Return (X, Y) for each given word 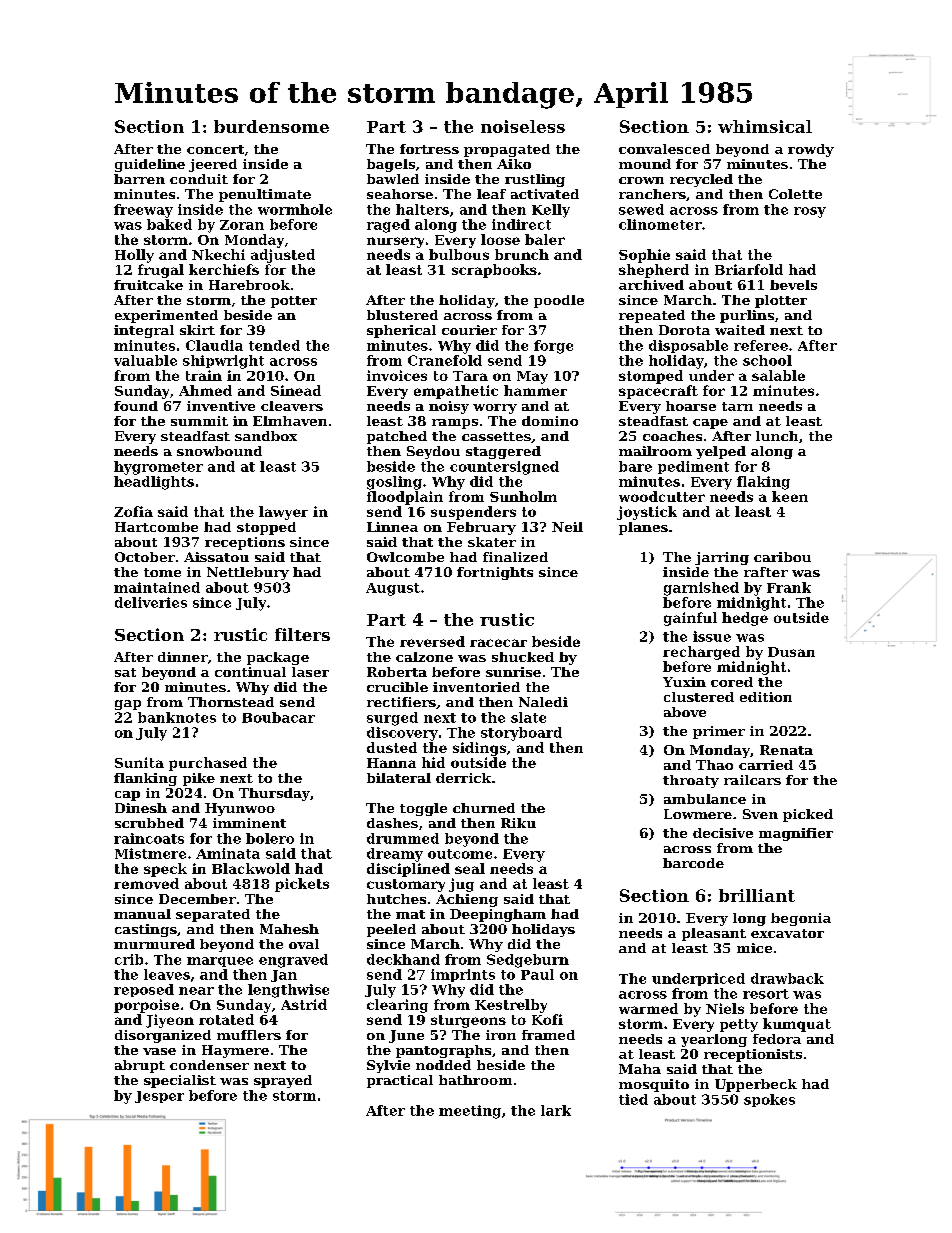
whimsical (765, 126)
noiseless (523, 126)
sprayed (283, 1081)
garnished (701, 589)
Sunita (139, 762)
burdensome (271, 126)
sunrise (513, 672)
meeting (470, 1112)
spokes (769, 1100)
